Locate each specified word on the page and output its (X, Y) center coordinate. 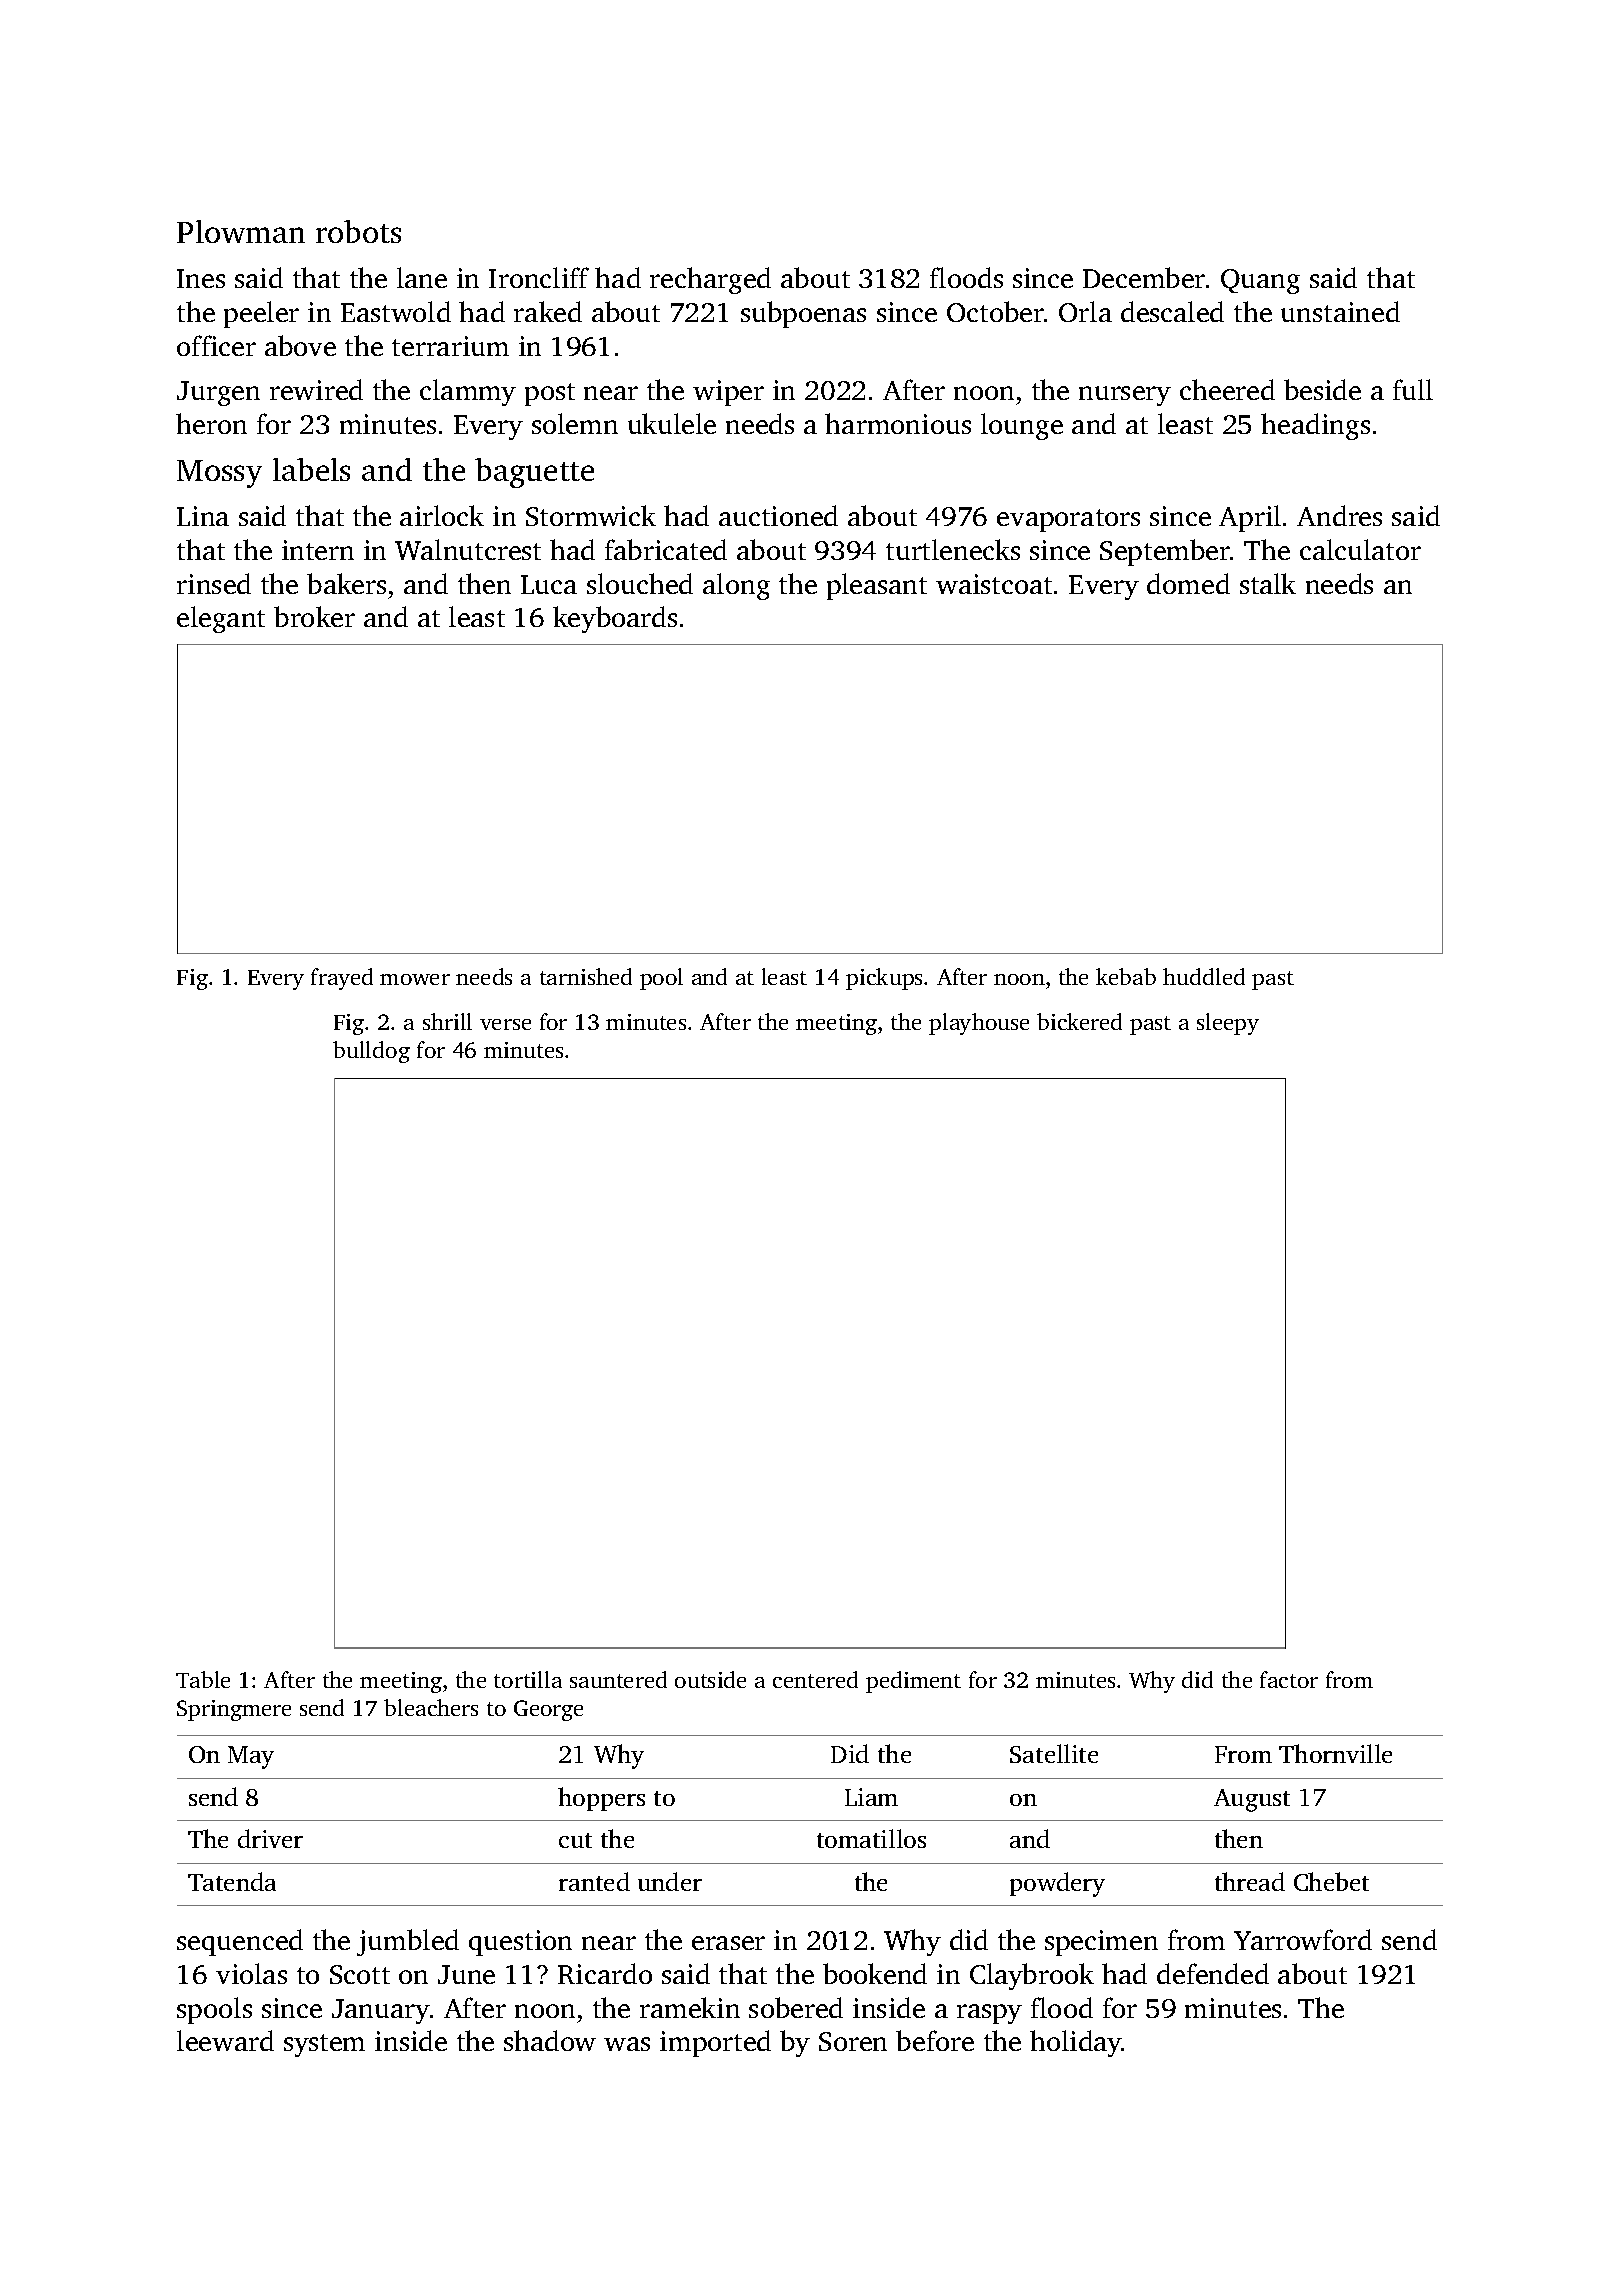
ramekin (690, 2007)
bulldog (371, 1052)
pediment (913, 1682)
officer (216, 345)
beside (1322, 389)
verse (505, 1024)
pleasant (877, 586)
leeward (225, 2040)
